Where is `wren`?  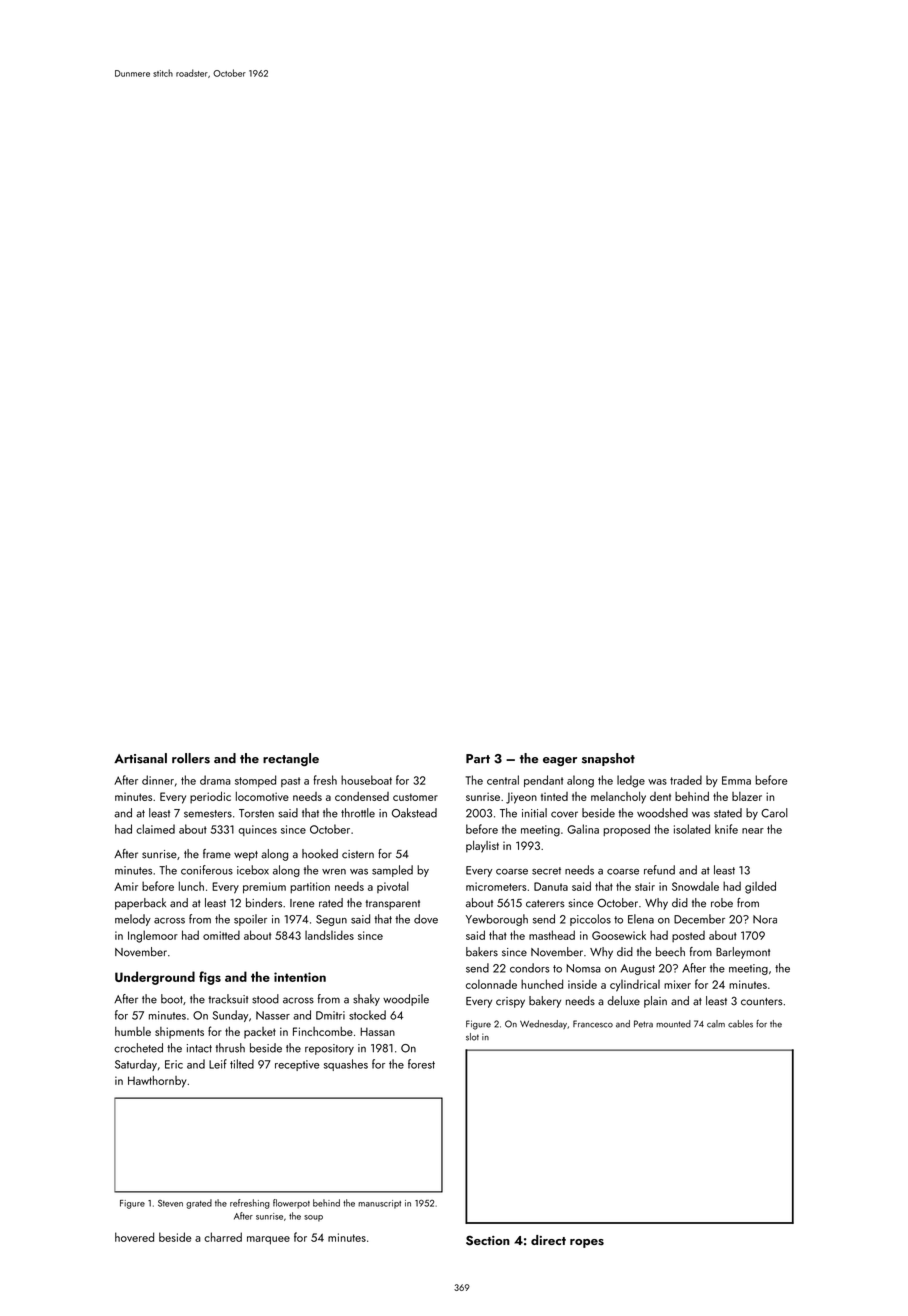
wren is located at coordinates (334, 872).
